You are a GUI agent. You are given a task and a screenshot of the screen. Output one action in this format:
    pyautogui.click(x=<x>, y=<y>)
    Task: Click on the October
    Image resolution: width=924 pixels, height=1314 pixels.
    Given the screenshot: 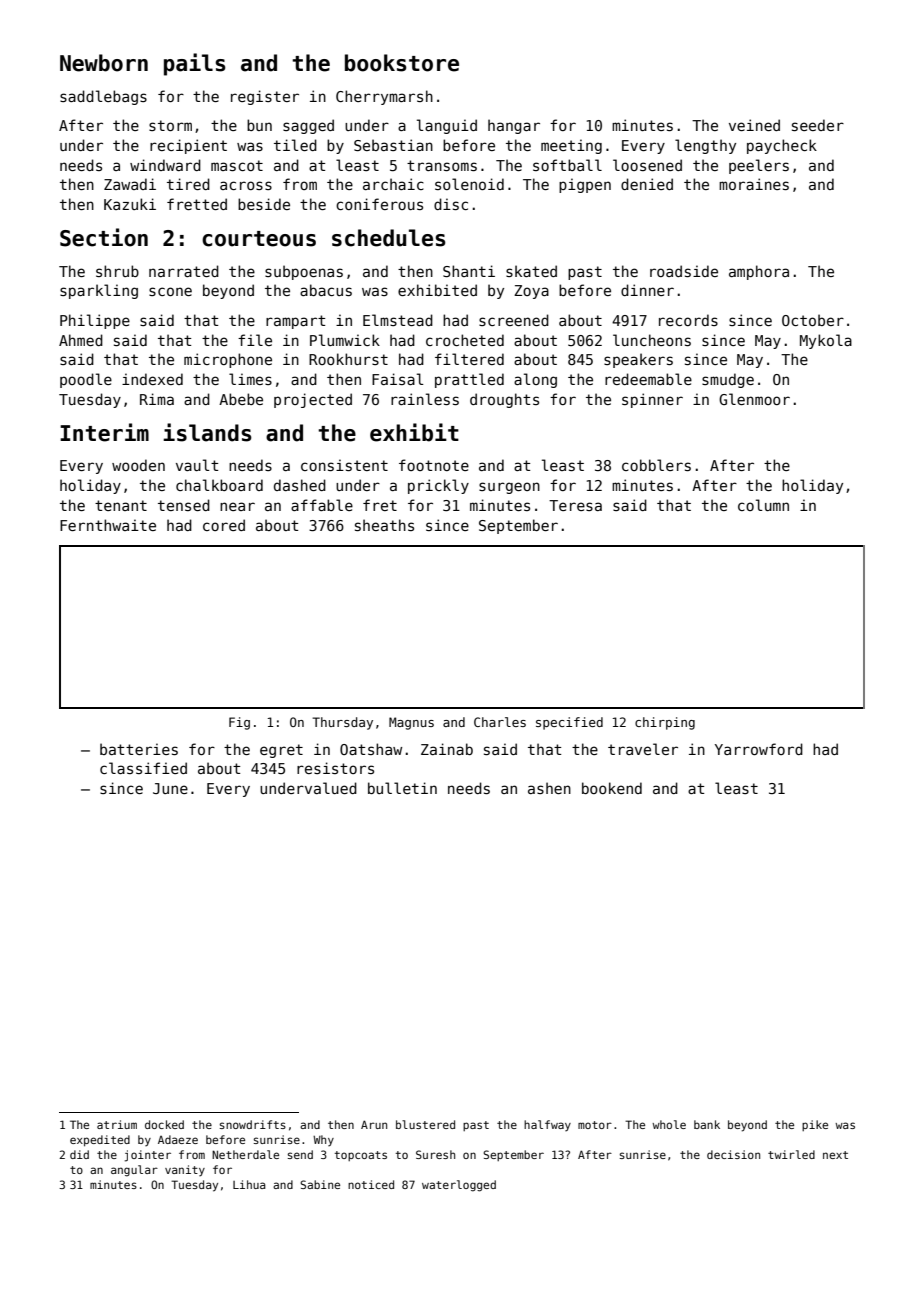 What is the action you would take?
    pyautogui.click(x=813, y=320)
